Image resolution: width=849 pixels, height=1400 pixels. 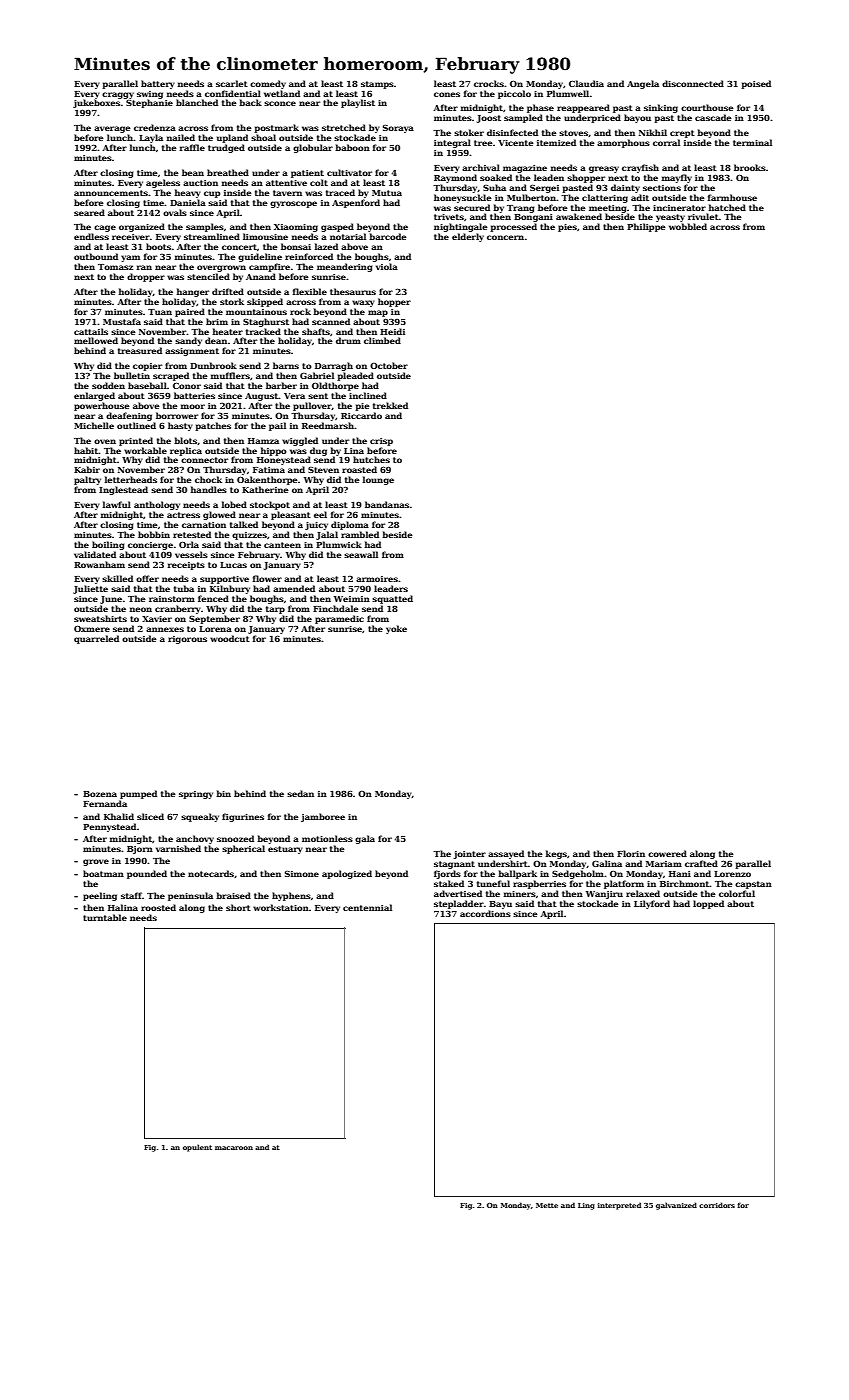 What do you see at coordinates (197, 1148) in the page?
I see `opulent` at bounding box center [197, 1148].
